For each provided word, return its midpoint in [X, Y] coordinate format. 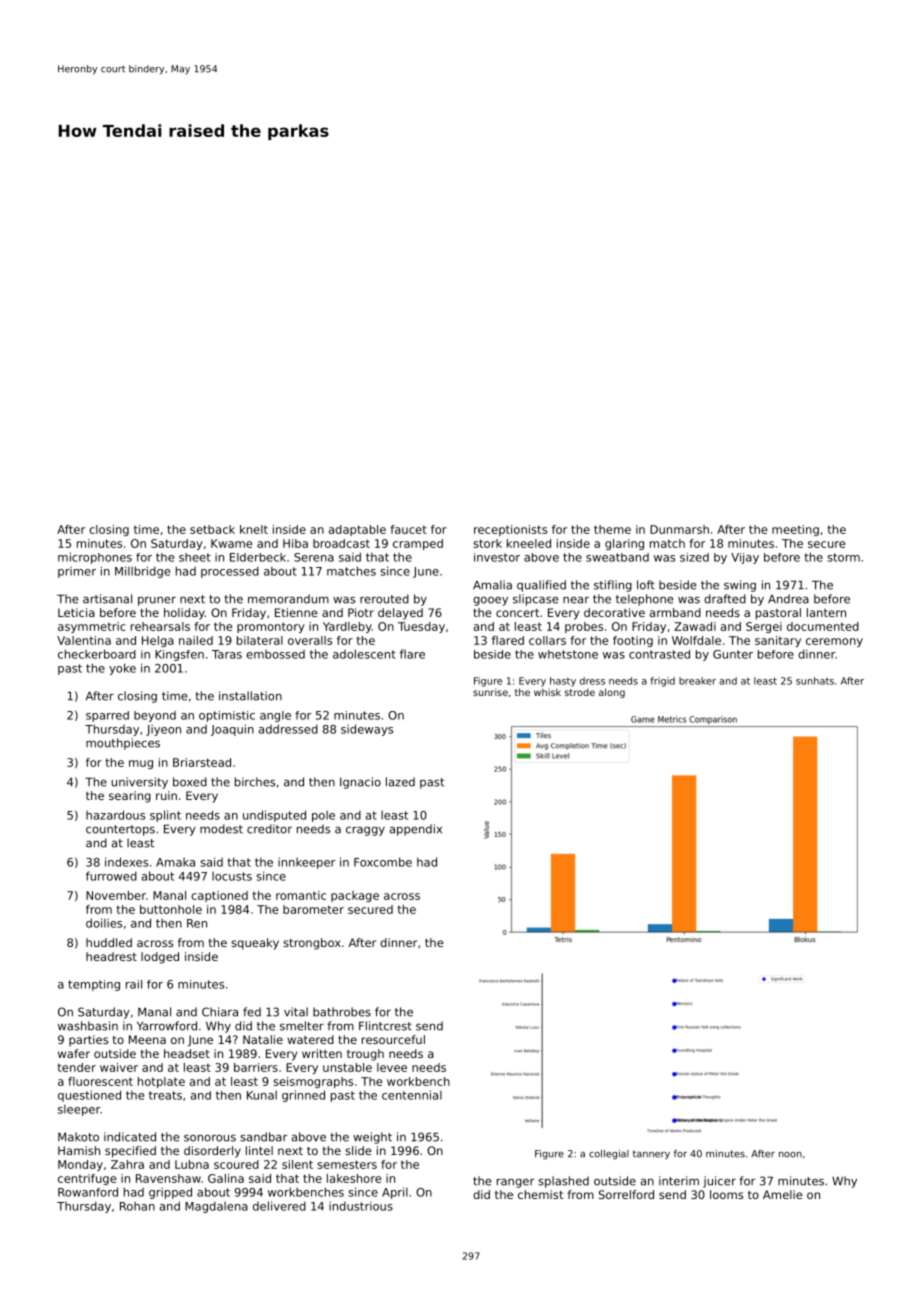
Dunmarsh [679, 529]
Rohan [137, 1206]
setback [212, 529]
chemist [540, 1194]
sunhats [815, 681]
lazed [400, 782]
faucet [408, 529]
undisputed [274, 816]
